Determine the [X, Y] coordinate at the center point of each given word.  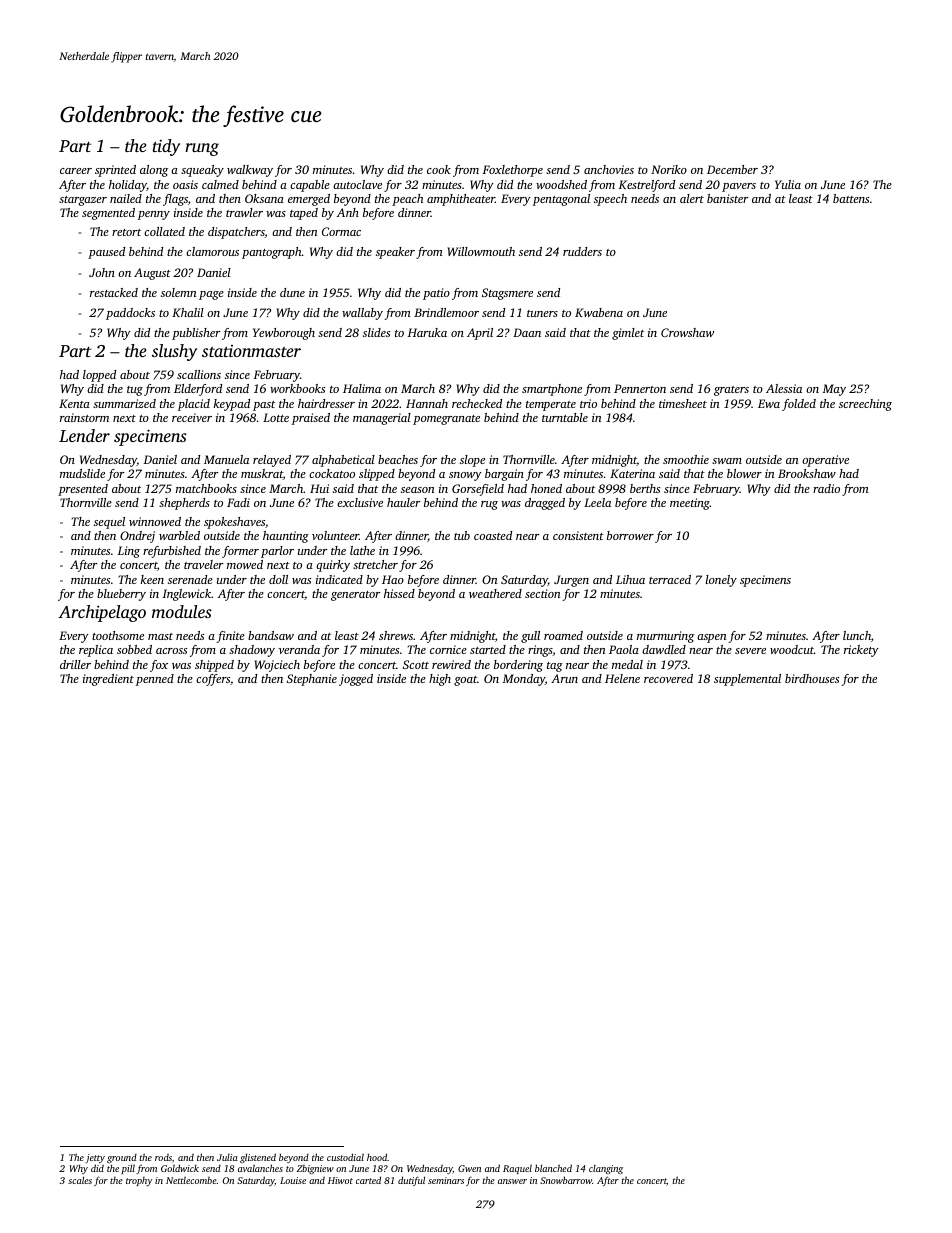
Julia [227, 1157]
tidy [166, 147]
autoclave [357, 184]
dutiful [411, 1181]
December [732, 169]
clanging [606, 1169]
